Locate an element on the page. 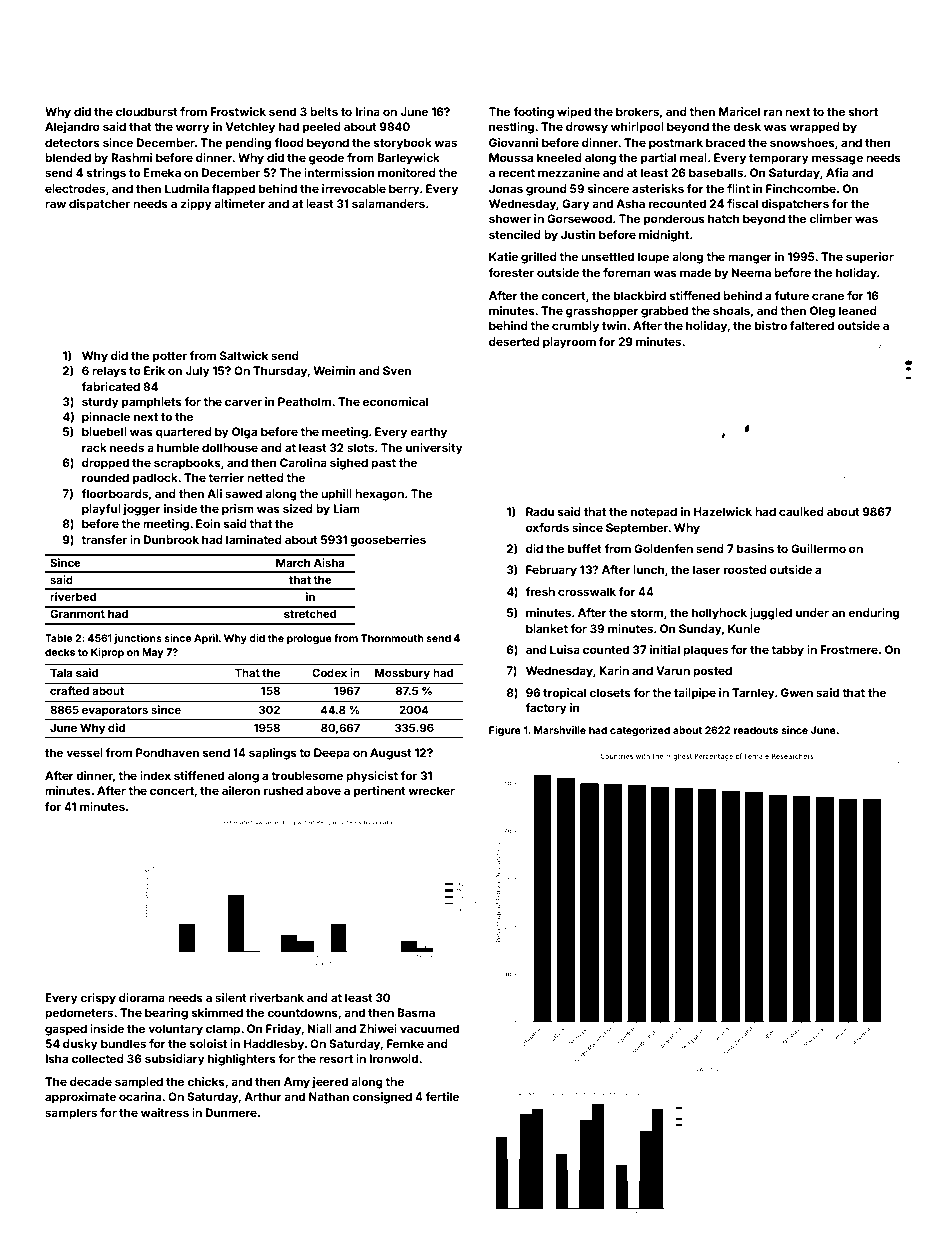 This image has width=952, height=1233. superior is located at coordinates (870, 258).
